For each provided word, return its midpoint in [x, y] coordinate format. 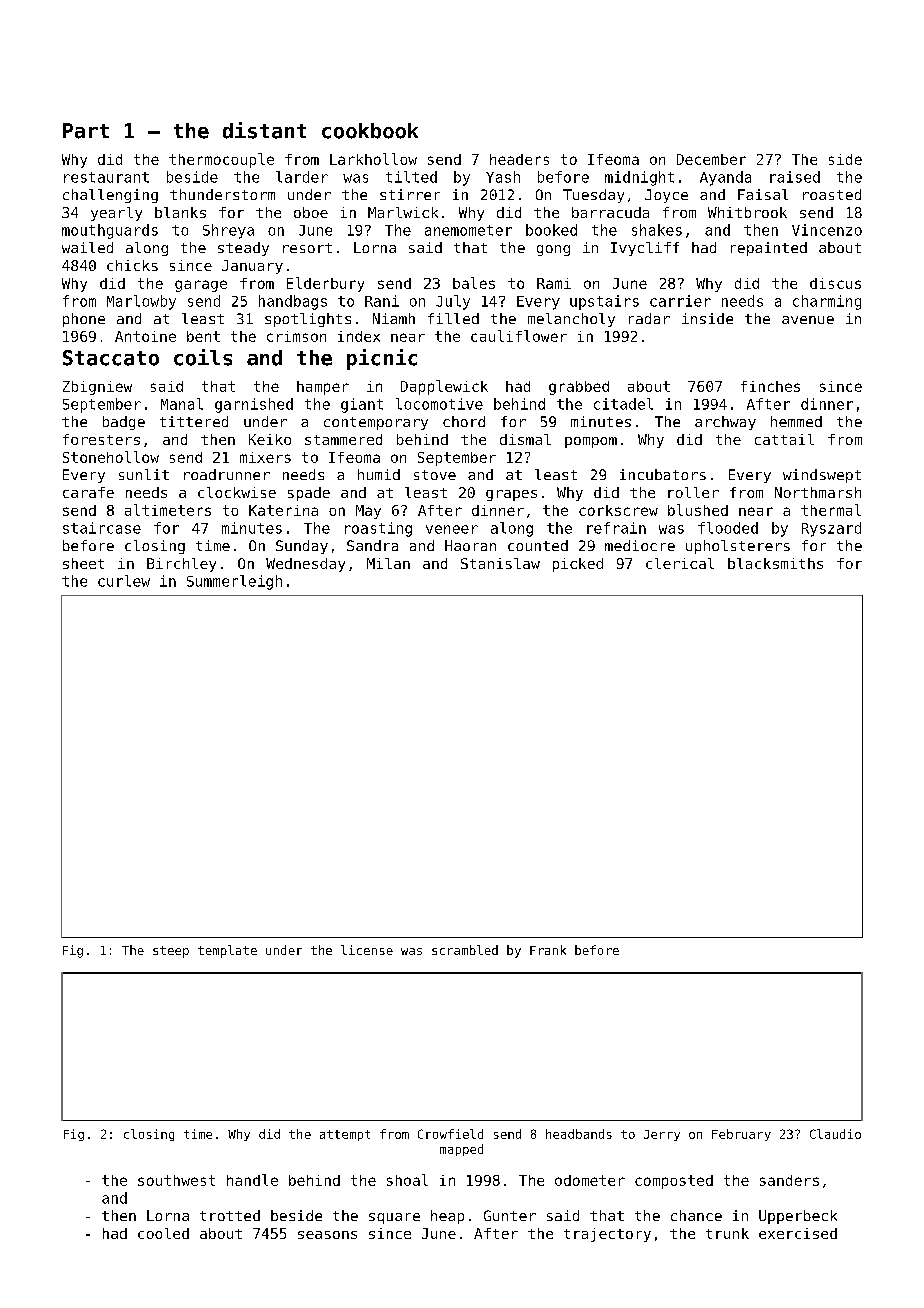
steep [171, 952]
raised [795, 177]
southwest [176, 1180]
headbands [579, 1134]
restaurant [106, 177]
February [741, 1135]
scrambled [465, 950]
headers [519, 159]
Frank [548, 950]
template [227, 951]
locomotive [439, 404]
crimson [296, 336]
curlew [124, 581]
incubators [663, 474]
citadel [623, 404]
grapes [511, 495]
